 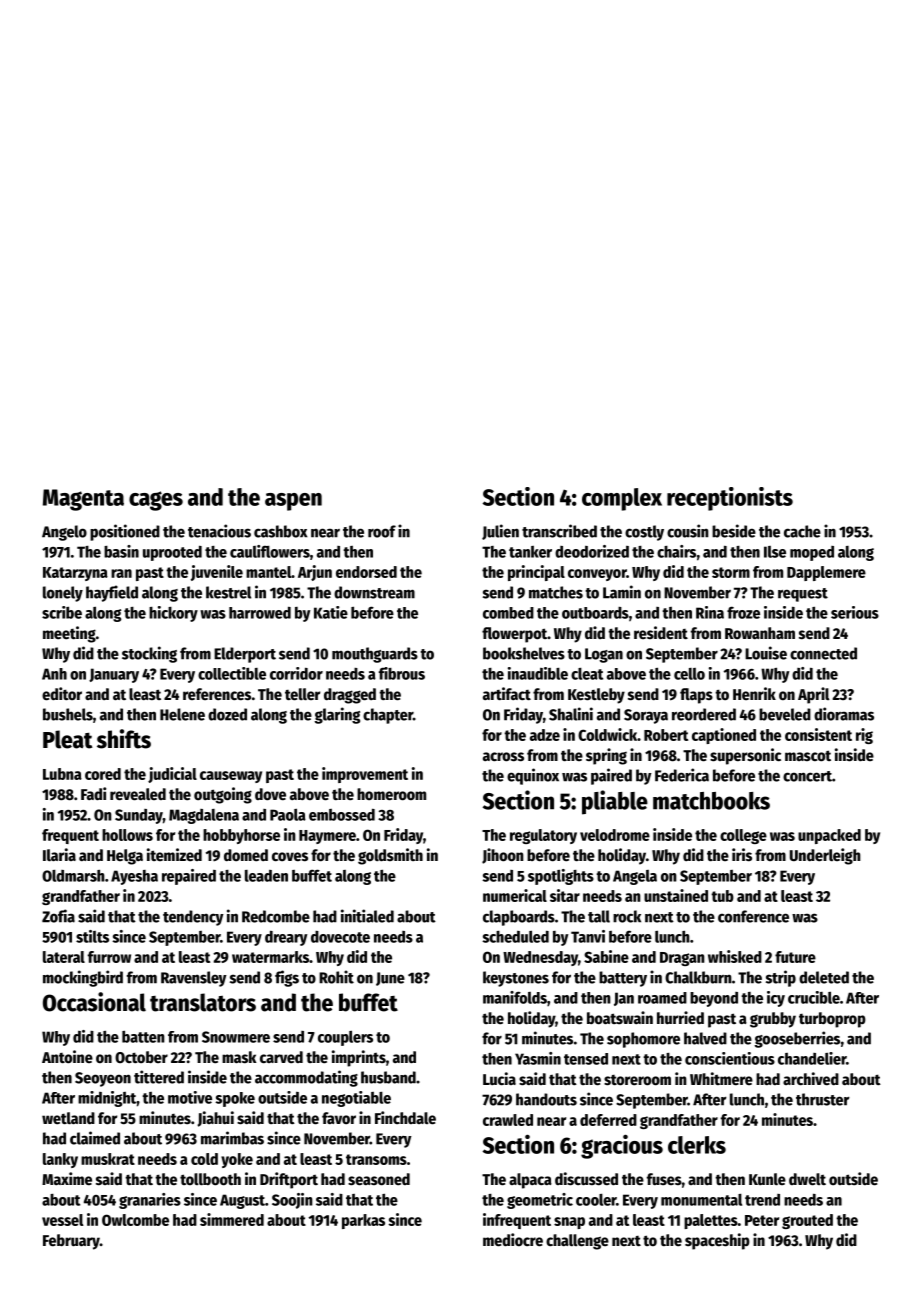 I want to click on aspen, so click(x=293, y=502).
